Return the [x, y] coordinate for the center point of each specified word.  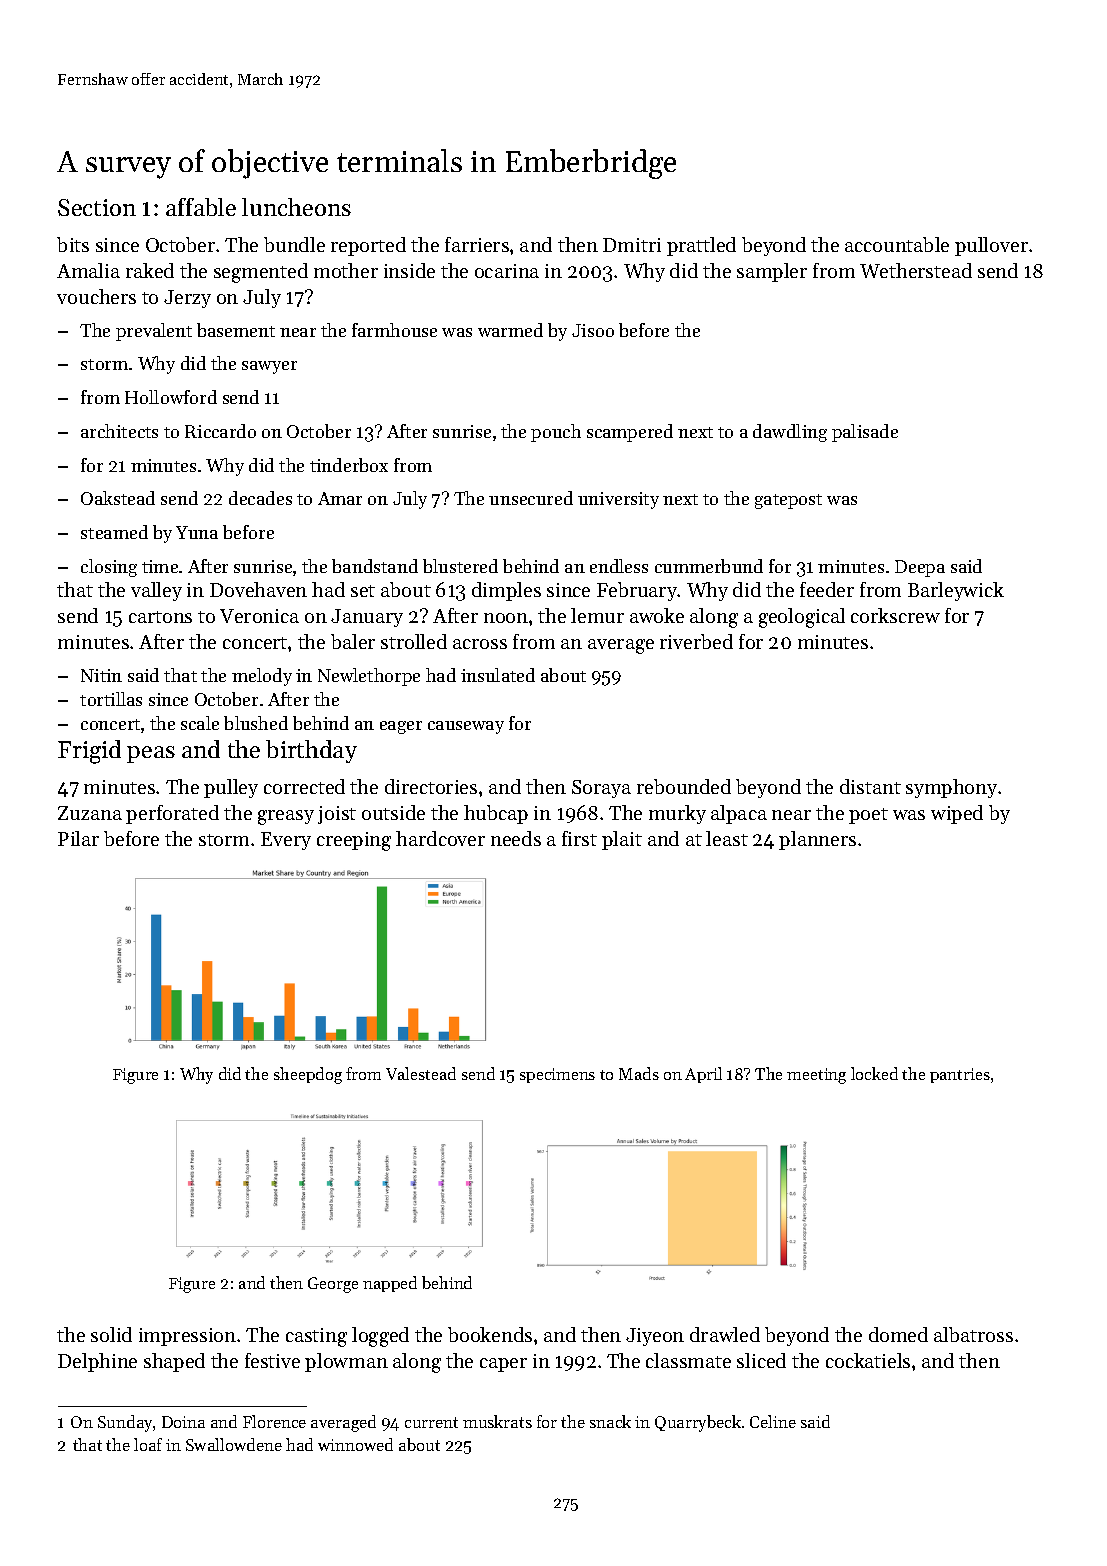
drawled [725, 1334]
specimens [557, 1075]
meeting [816, 1076]
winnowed [355, 1444]
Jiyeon [655, 1337]
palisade [865, 433]
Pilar [78, 838]
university [618, 500]
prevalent [154, 332]
